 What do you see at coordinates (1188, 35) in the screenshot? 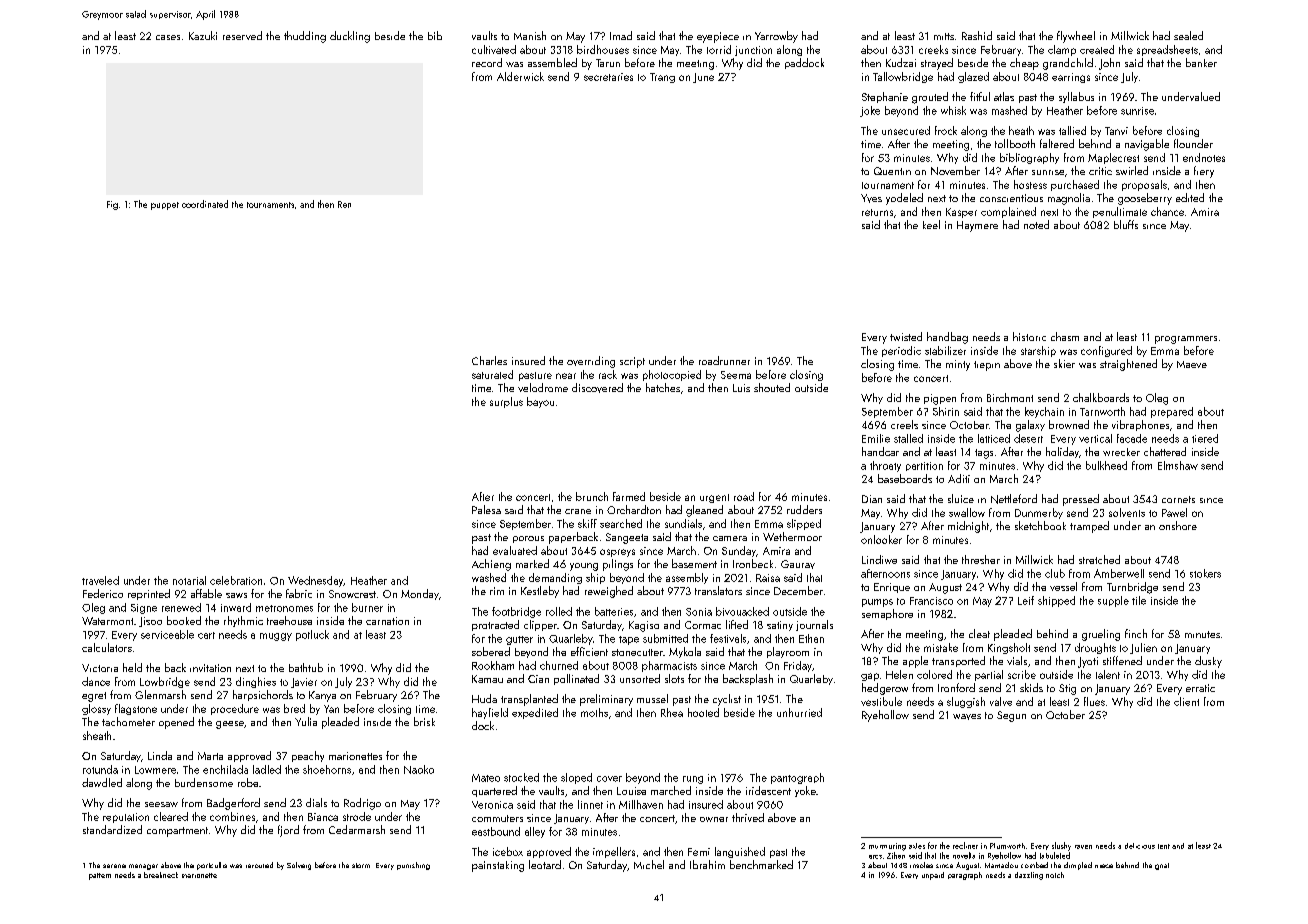
I see `sealed` at bounding box center [1188, 35].
